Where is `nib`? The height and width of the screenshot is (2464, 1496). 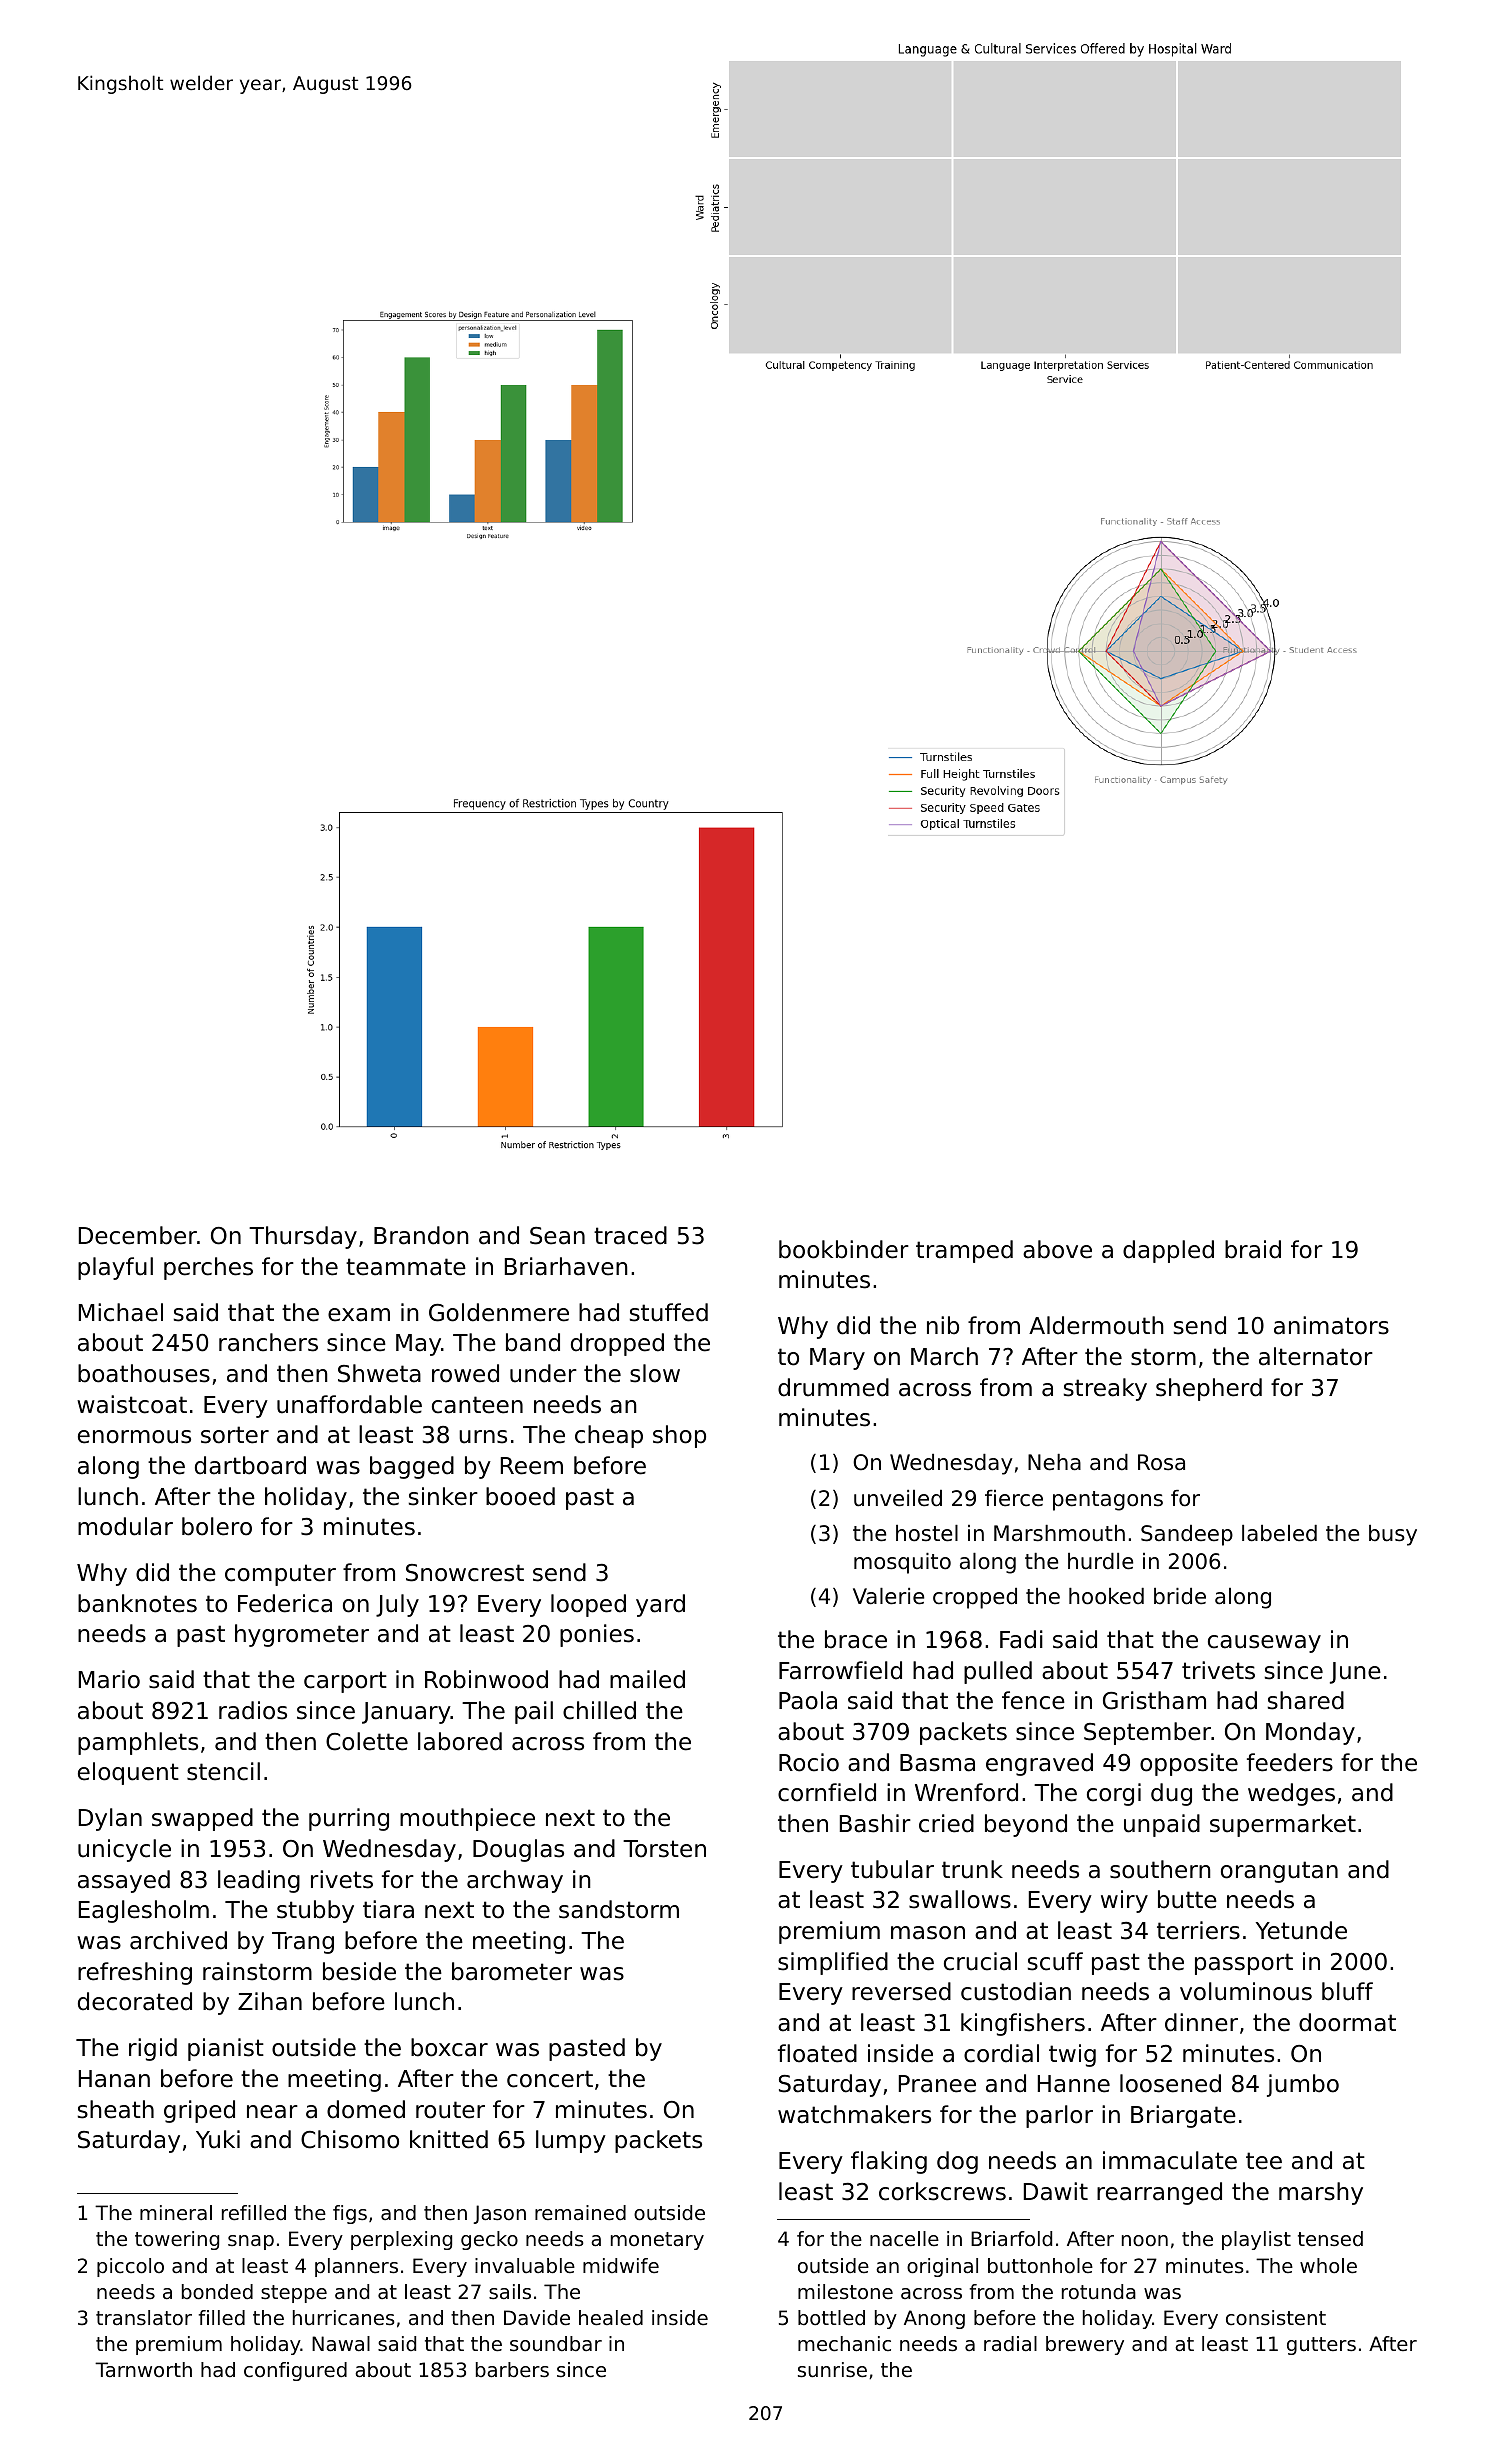 nib is located at coordinates (943, 1325).
